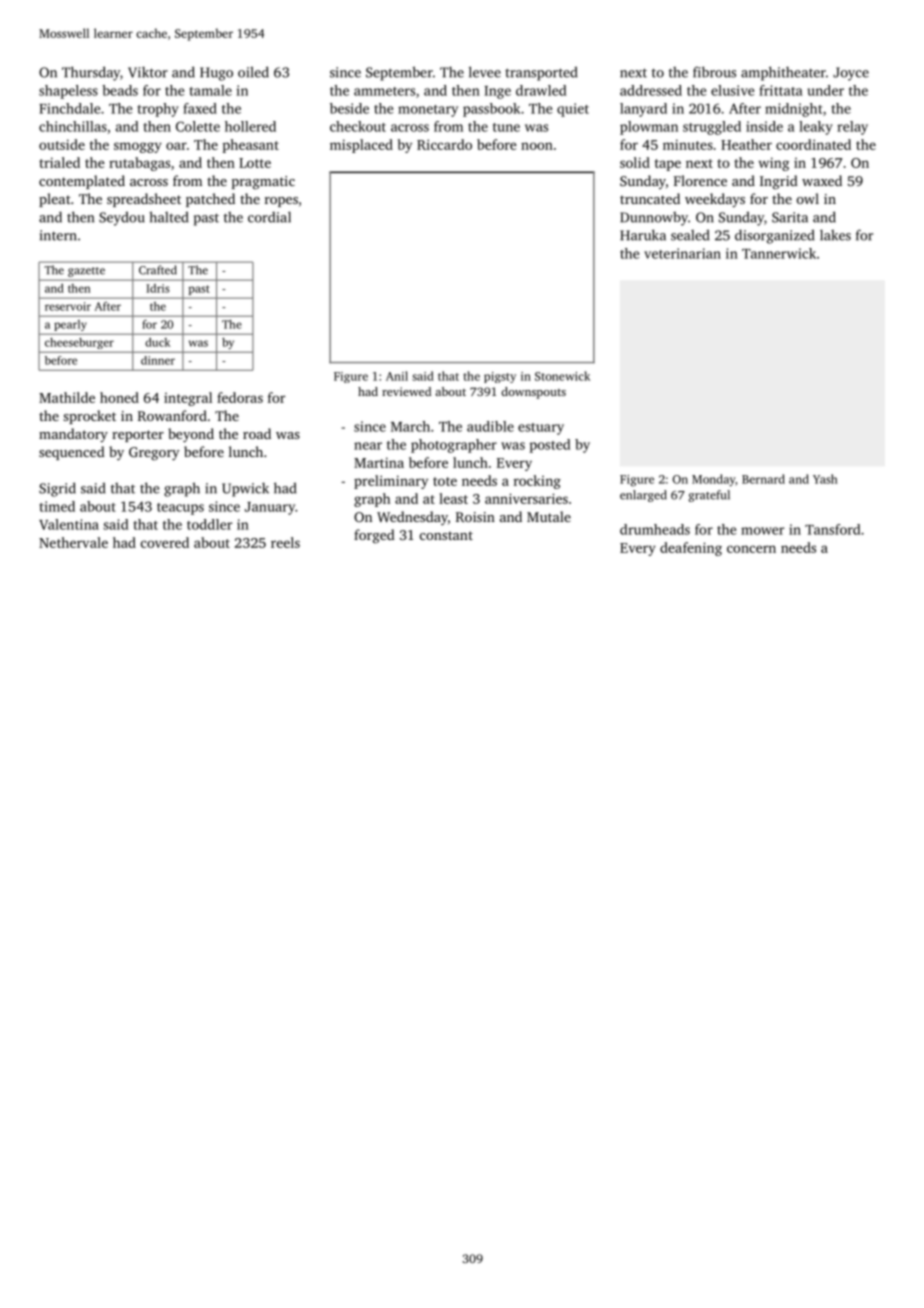  What do you see at coordinates (485, 72) in the screenshot?
I see `levee` at bounding box center [485, 72].
